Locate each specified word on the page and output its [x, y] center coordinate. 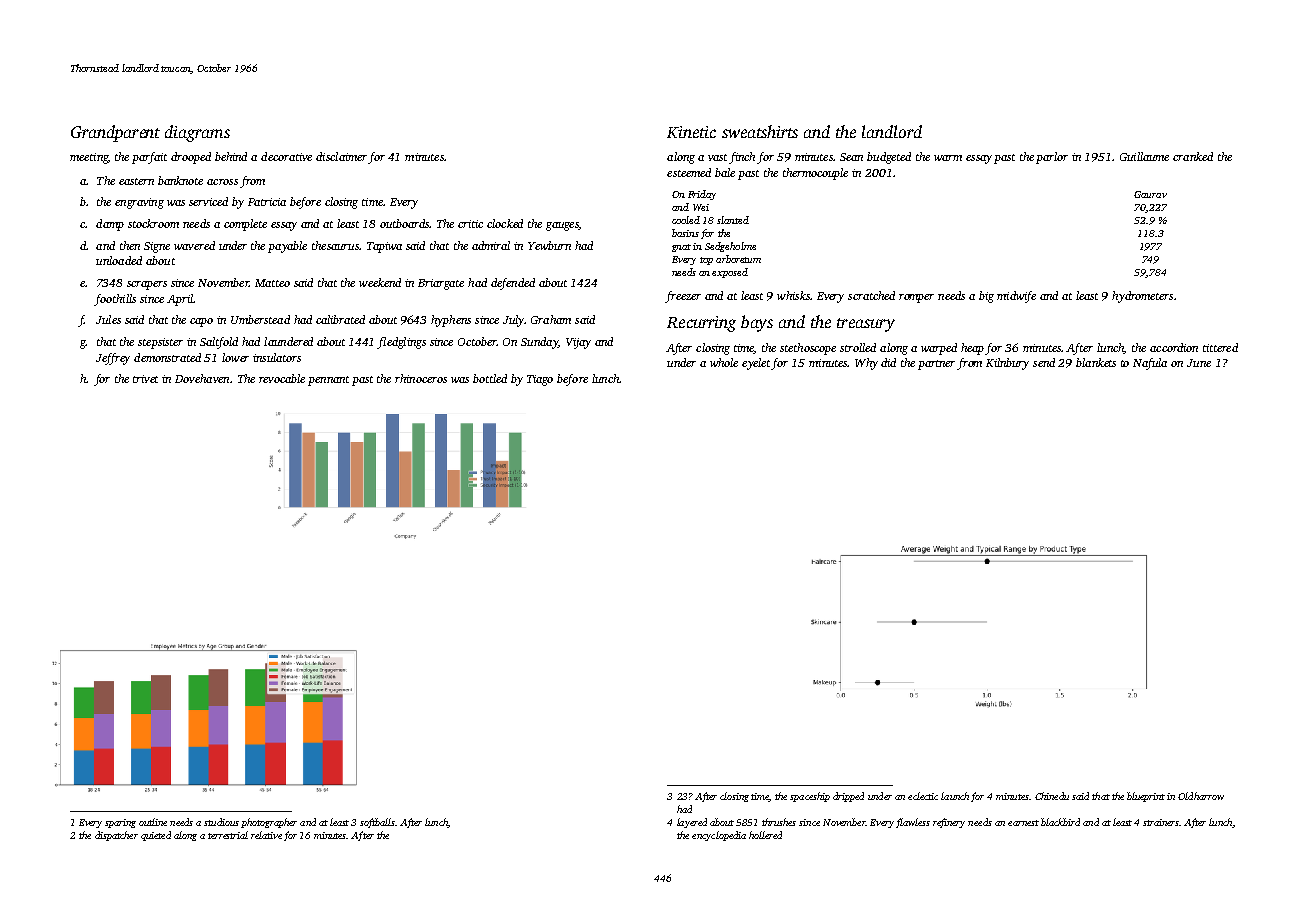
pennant [328, 381]
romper [916, 298]
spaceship [810, 797]
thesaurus [335, 245]
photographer [269, 823]
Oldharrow [1201, 796]
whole [724, 362]
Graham [551, 319]
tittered [1220, 347]
